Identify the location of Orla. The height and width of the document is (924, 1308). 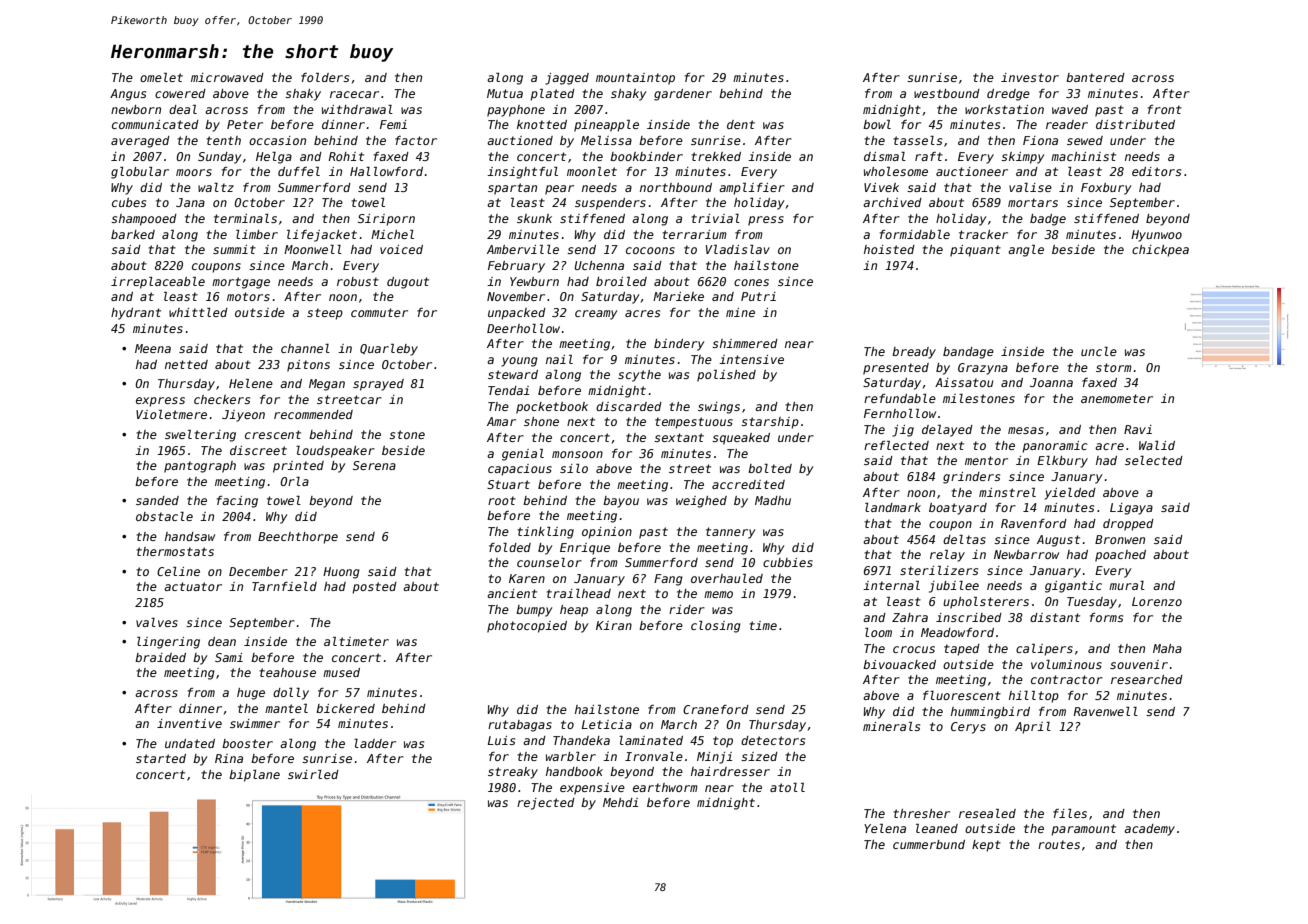
(294, 481).
